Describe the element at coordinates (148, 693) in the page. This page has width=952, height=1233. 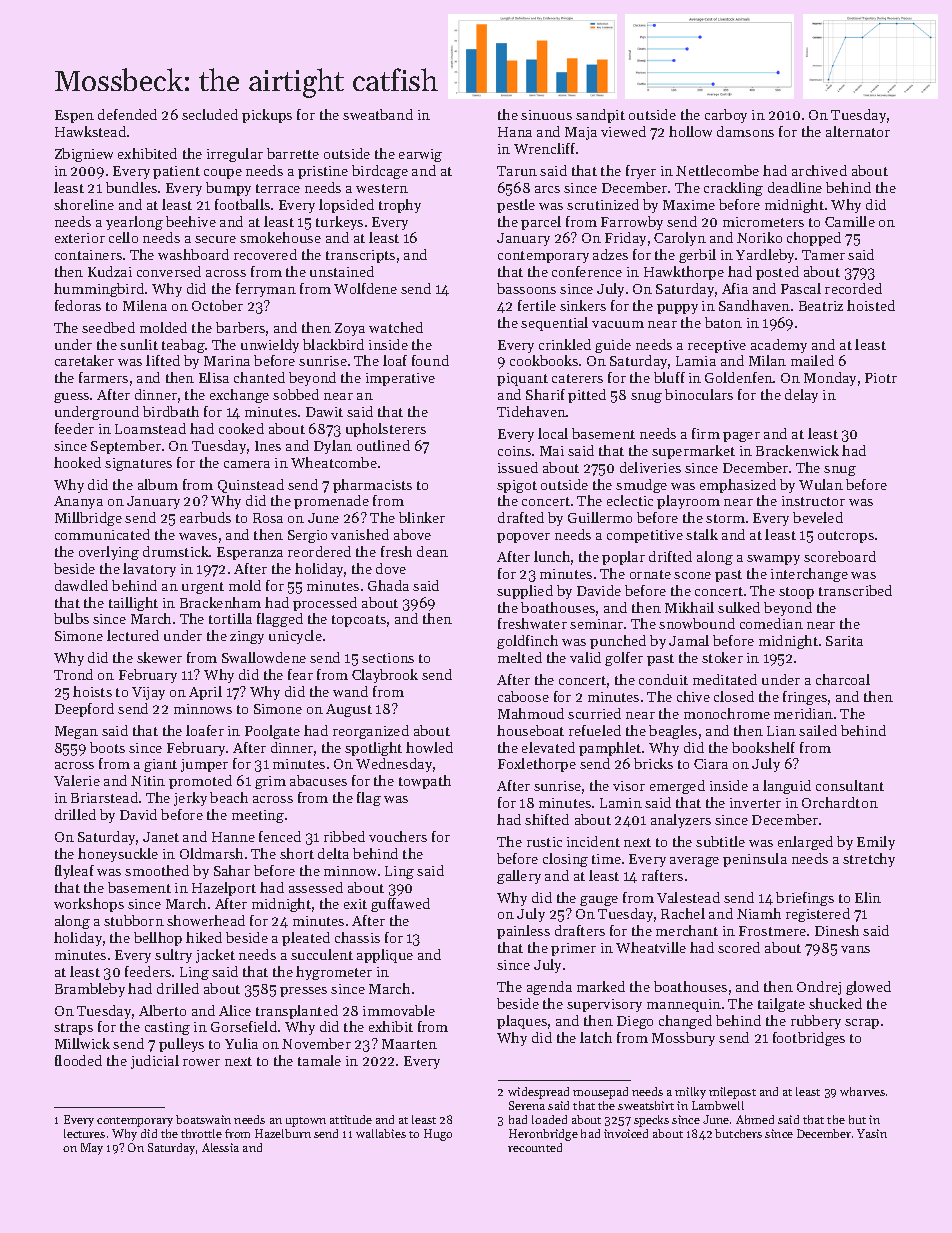
I see `Vijay` at that location.
